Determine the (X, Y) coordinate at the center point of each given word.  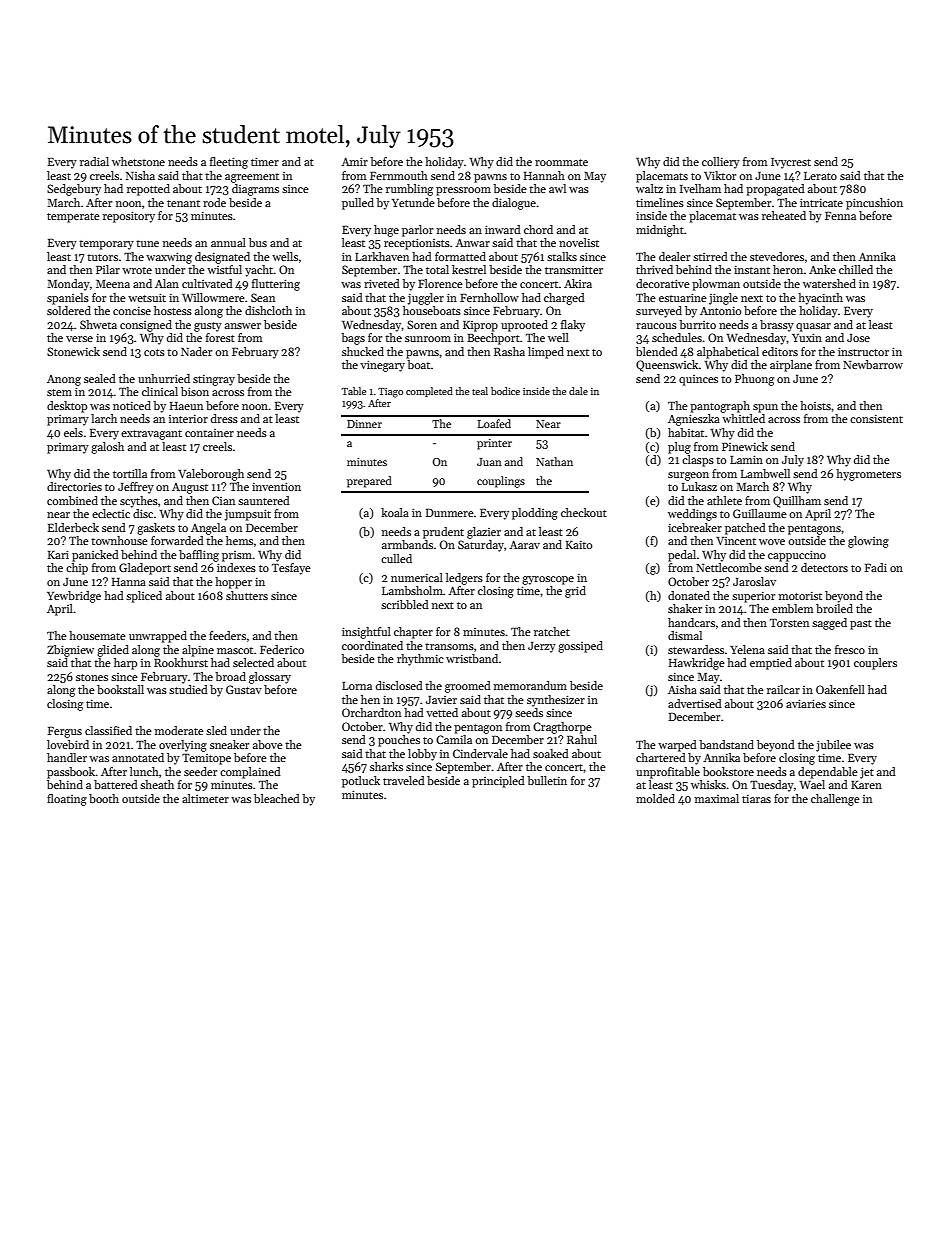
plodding (535, 514)
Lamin (746, 459)
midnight (660, 231)
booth (104, 798)
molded (655, 798)
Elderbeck (73, 527)
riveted (382, 283)
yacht (259, 271)
